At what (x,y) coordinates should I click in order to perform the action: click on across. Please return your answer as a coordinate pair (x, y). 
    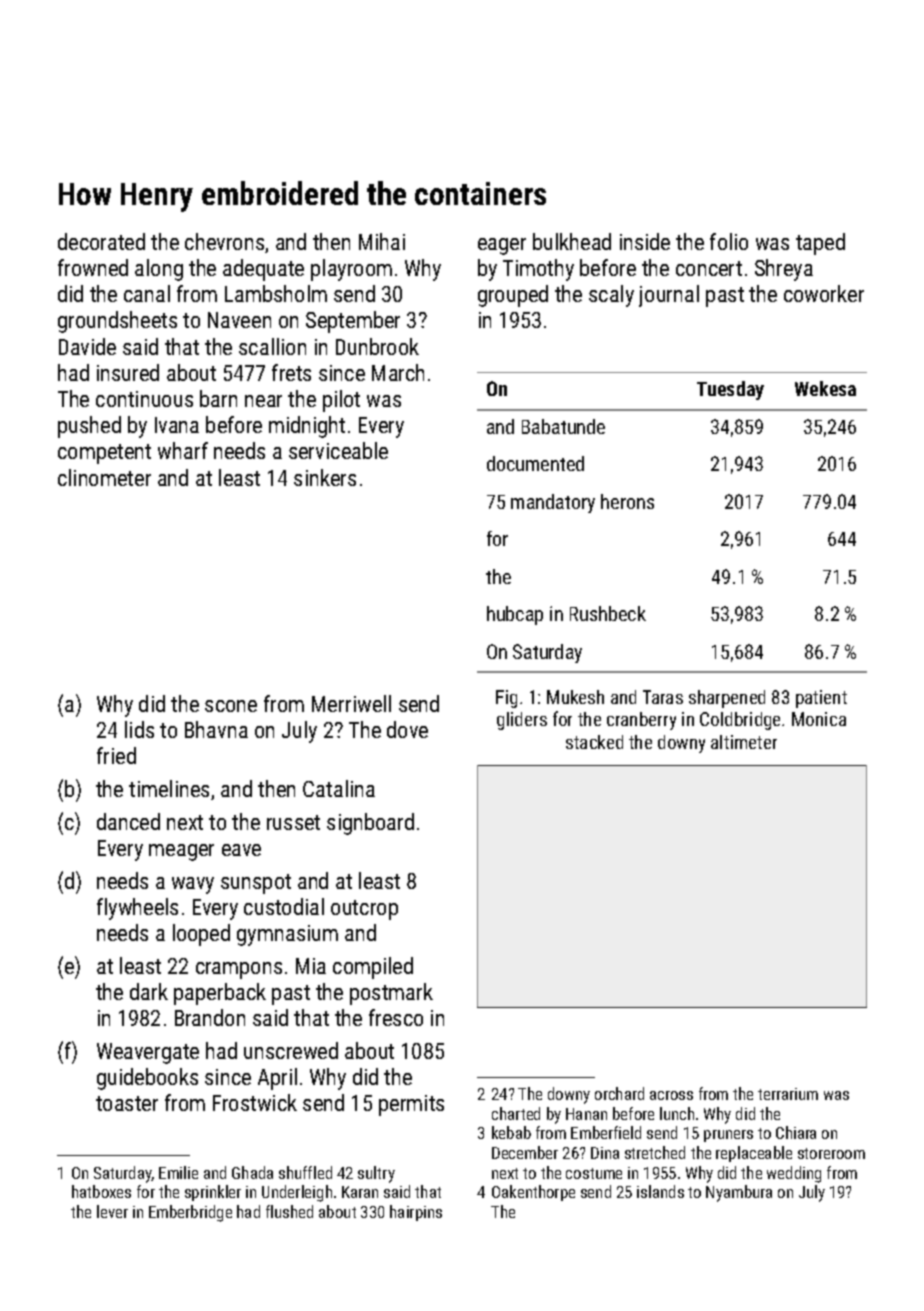
    Looking at the image, I should click on (671, 1095).
